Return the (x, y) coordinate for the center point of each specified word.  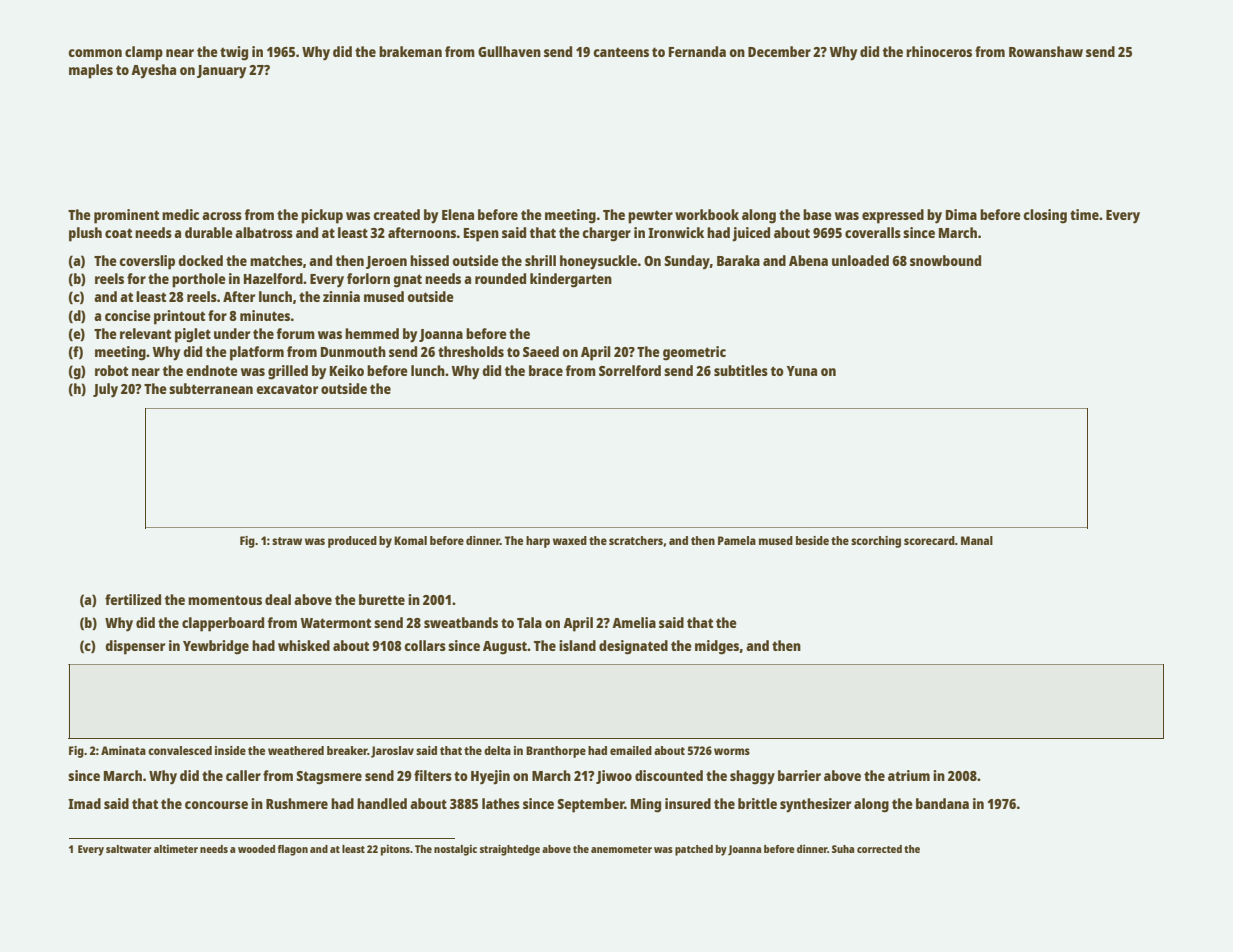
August (505, 648)
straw (287, 541)
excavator (287, 389)
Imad (84, 803)
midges (717, 647)
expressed (893, 216)
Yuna (802, 371)
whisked (304, 645)
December (779, 51)
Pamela (737, 540)
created (396, 214)
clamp (144, 53)
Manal (977, 540)
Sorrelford (630, 370)
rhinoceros (939, 51)
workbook (707, 214)
